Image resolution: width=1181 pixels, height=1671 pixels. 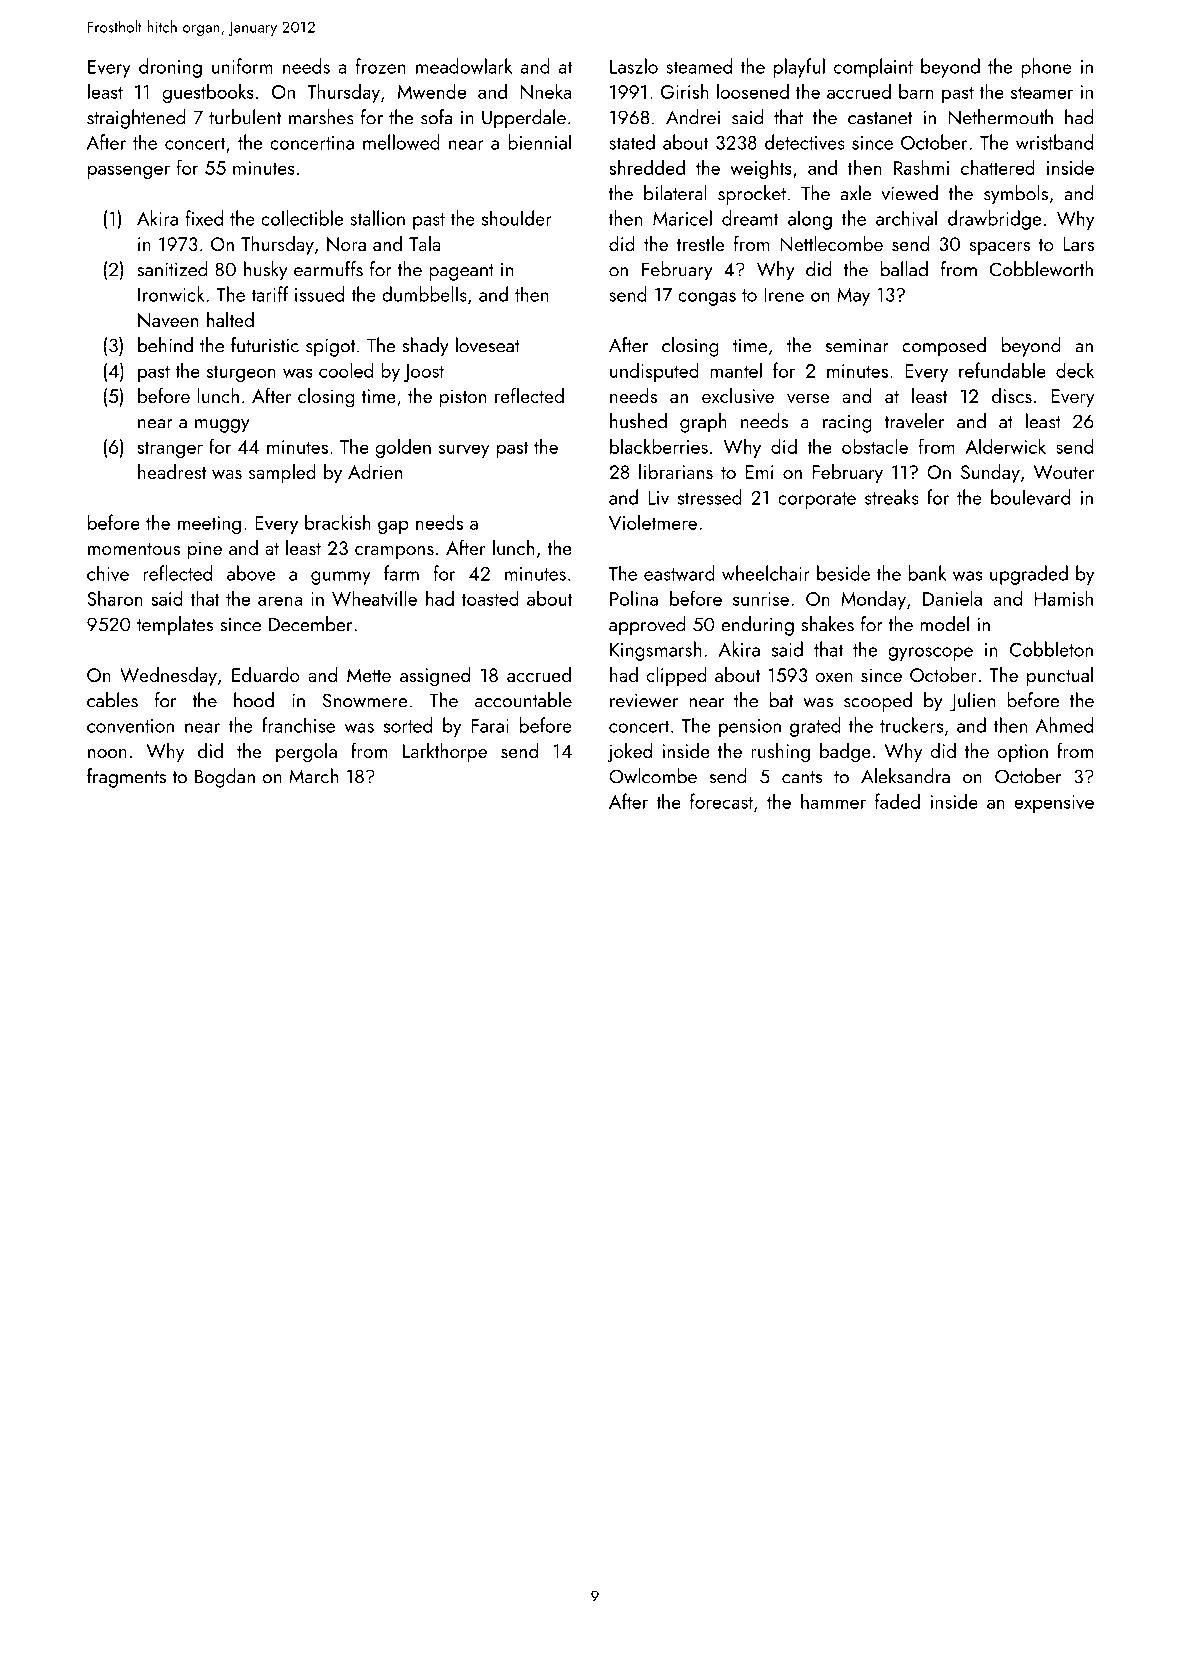 What do you see at coordinates (225, 778) in the screenshot?
I see `Bogdan` at bounding box center [225, 778].
